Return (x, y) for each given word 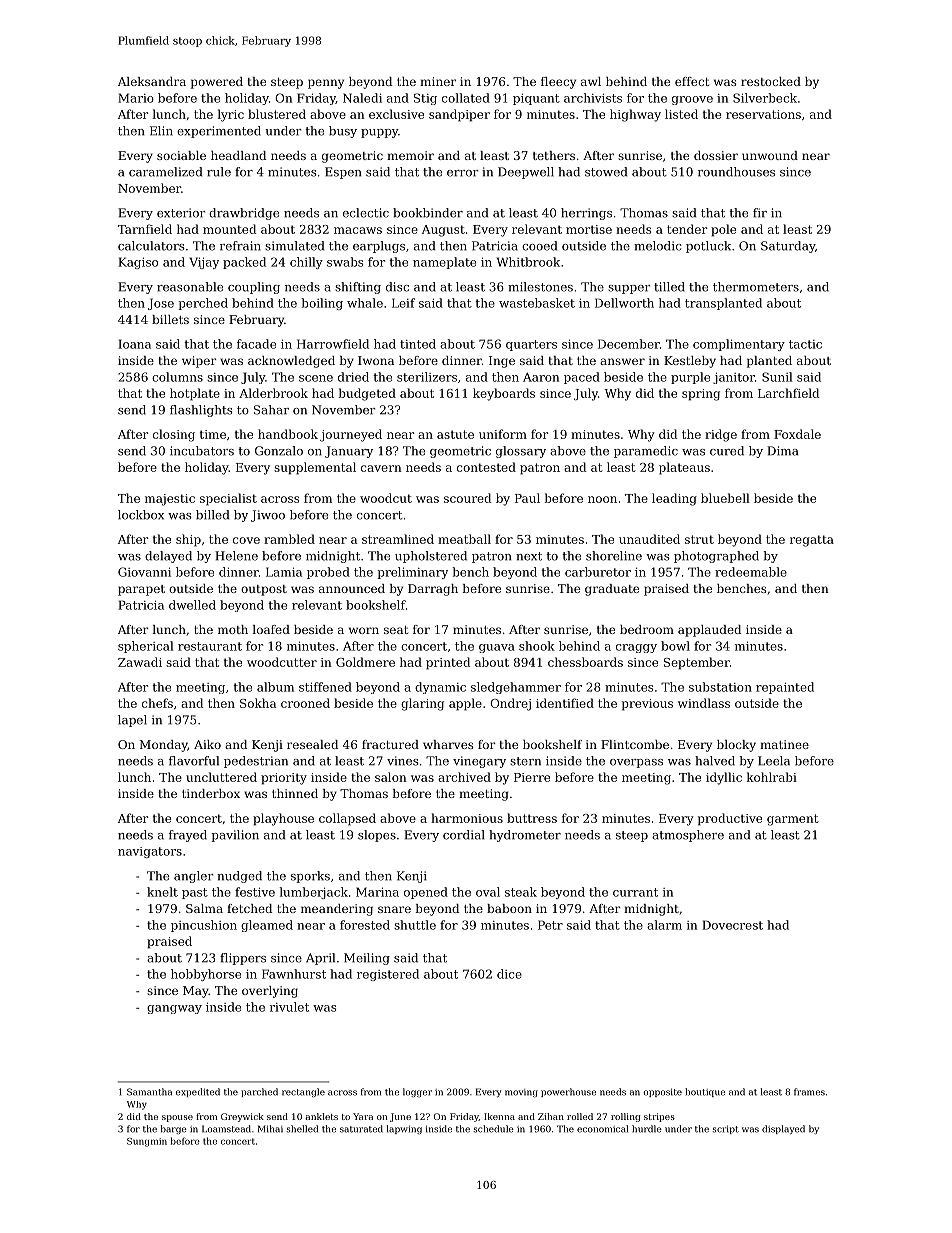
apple (465, 704)
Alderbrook (273, 393)
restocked (771, 81)
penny (326, 84)
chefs (157, 703)
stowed (606, 172)
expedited (198, 1092)
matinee (784, 744)
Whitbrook (528, 262)
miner (438, 81)
